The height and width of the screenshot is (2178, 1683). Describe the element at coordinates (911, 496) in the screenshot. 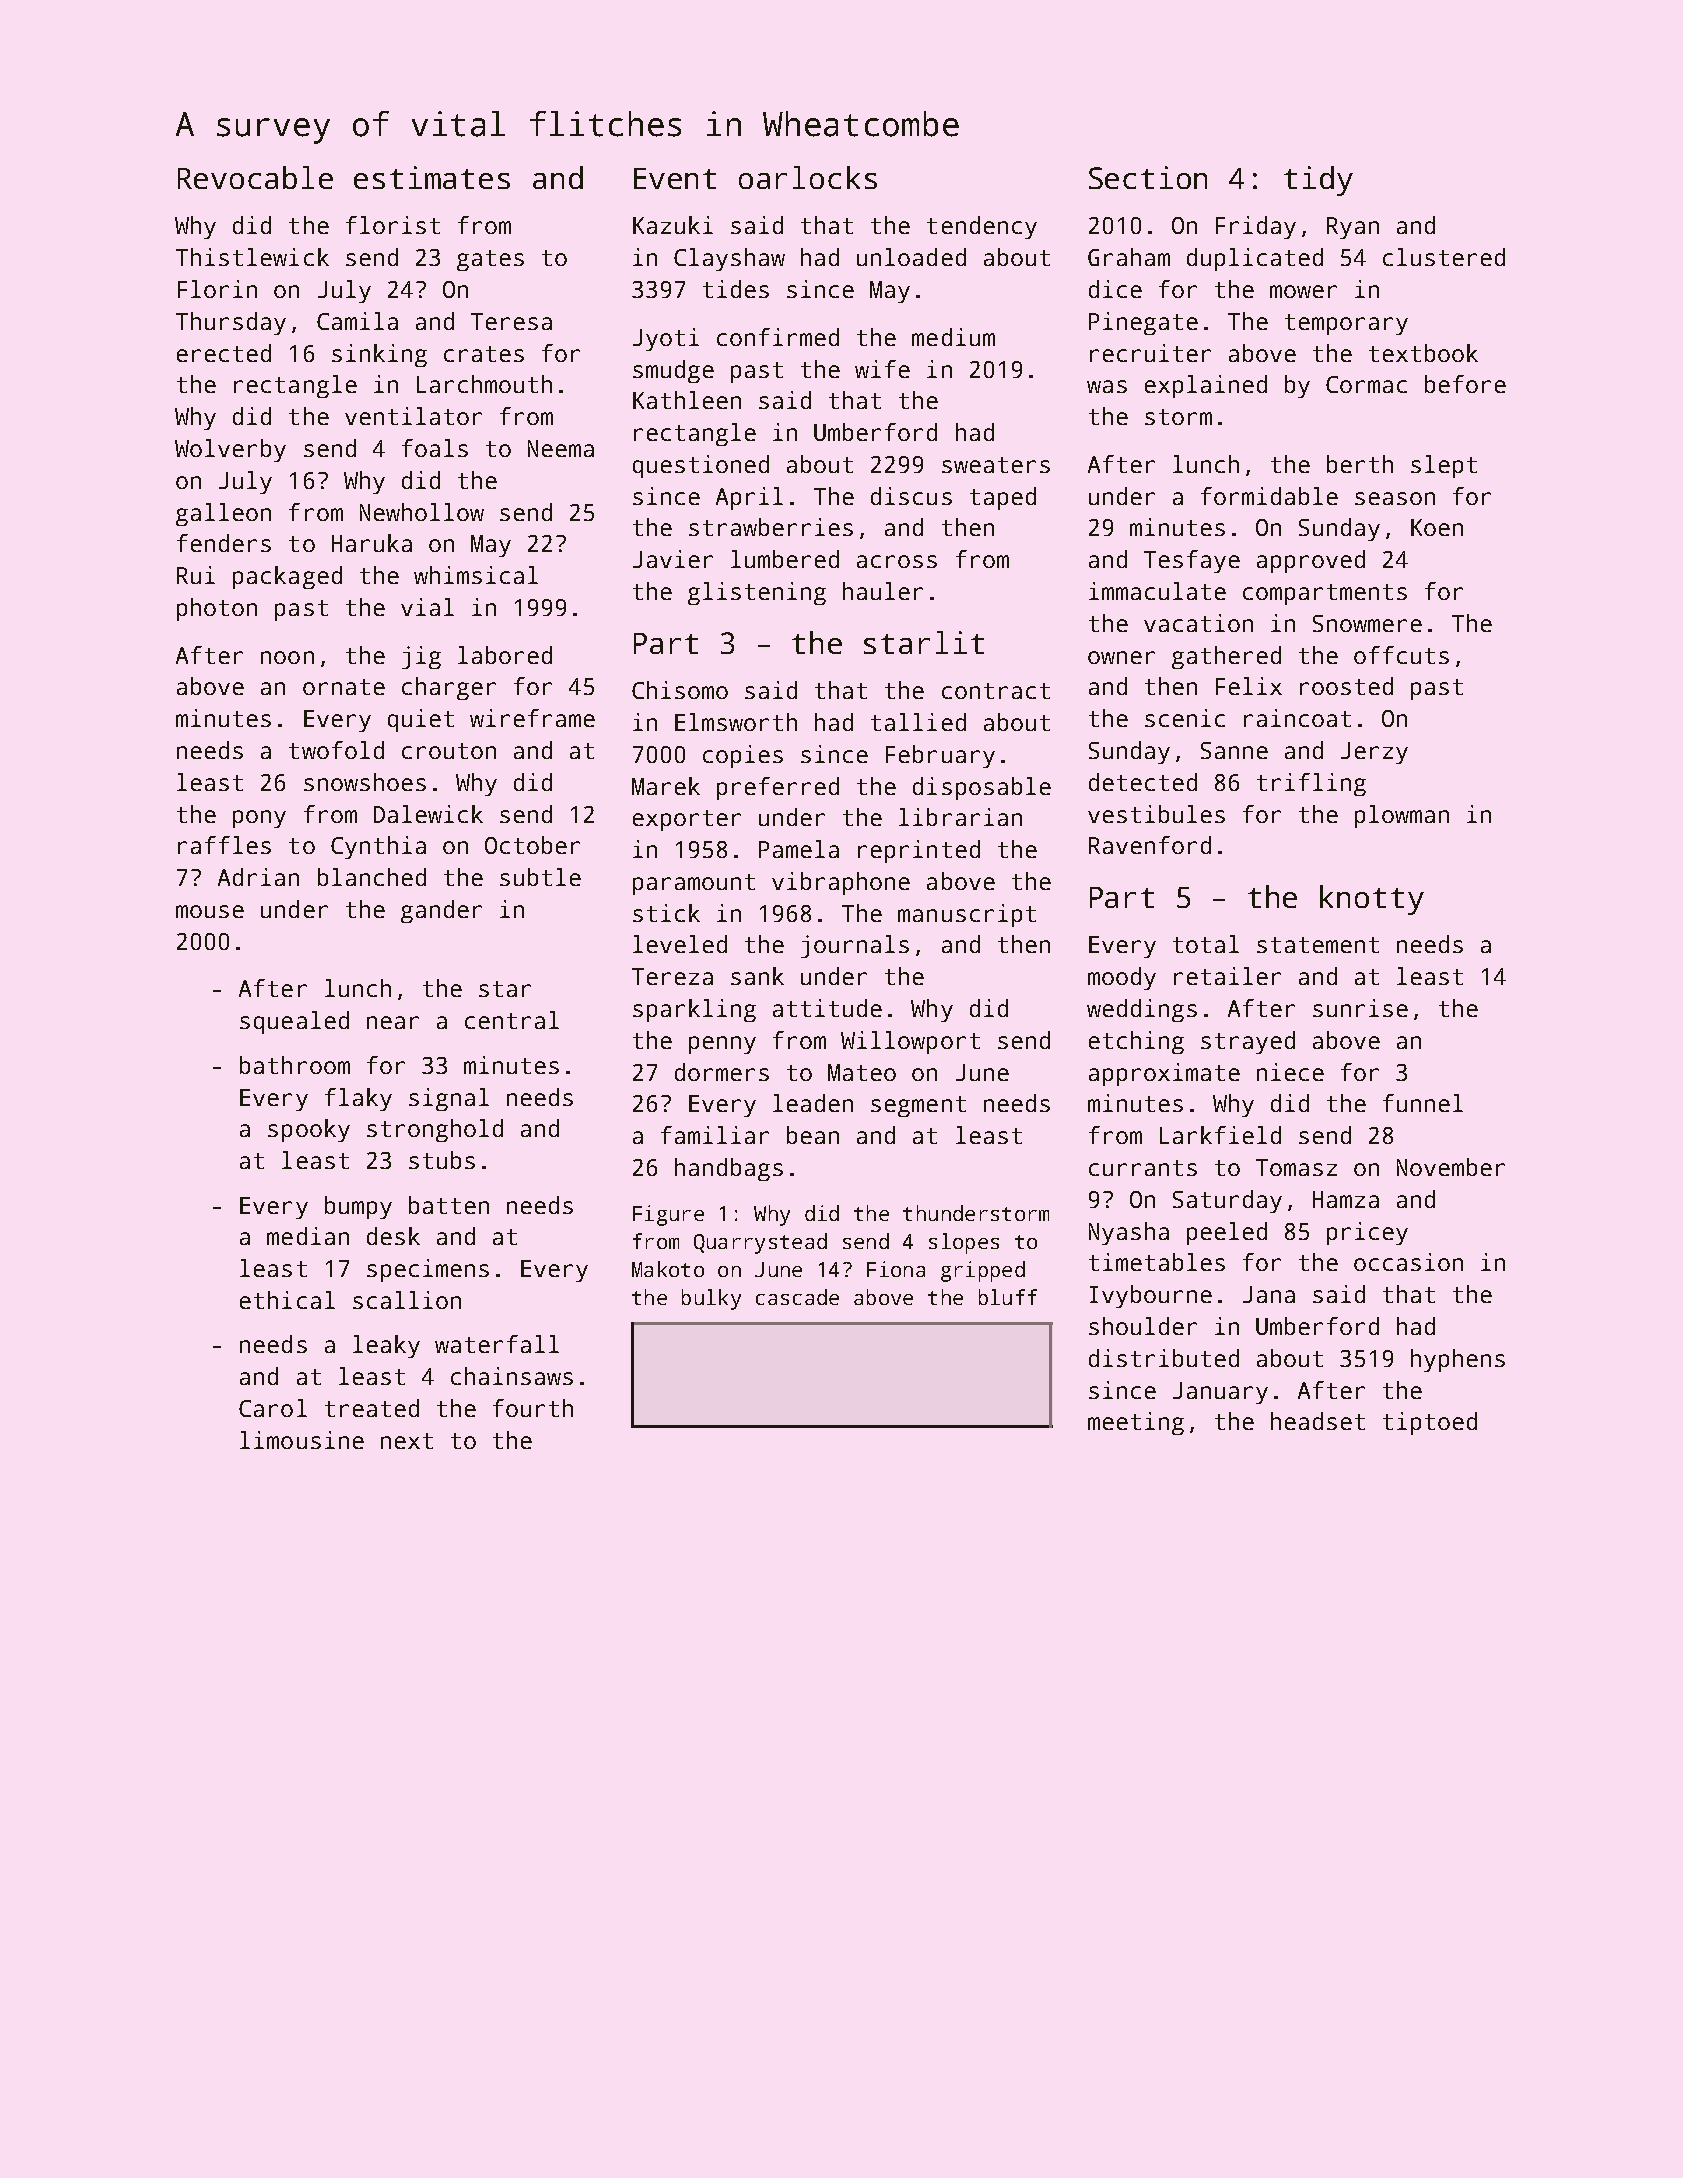

I see `discus` at that location.
